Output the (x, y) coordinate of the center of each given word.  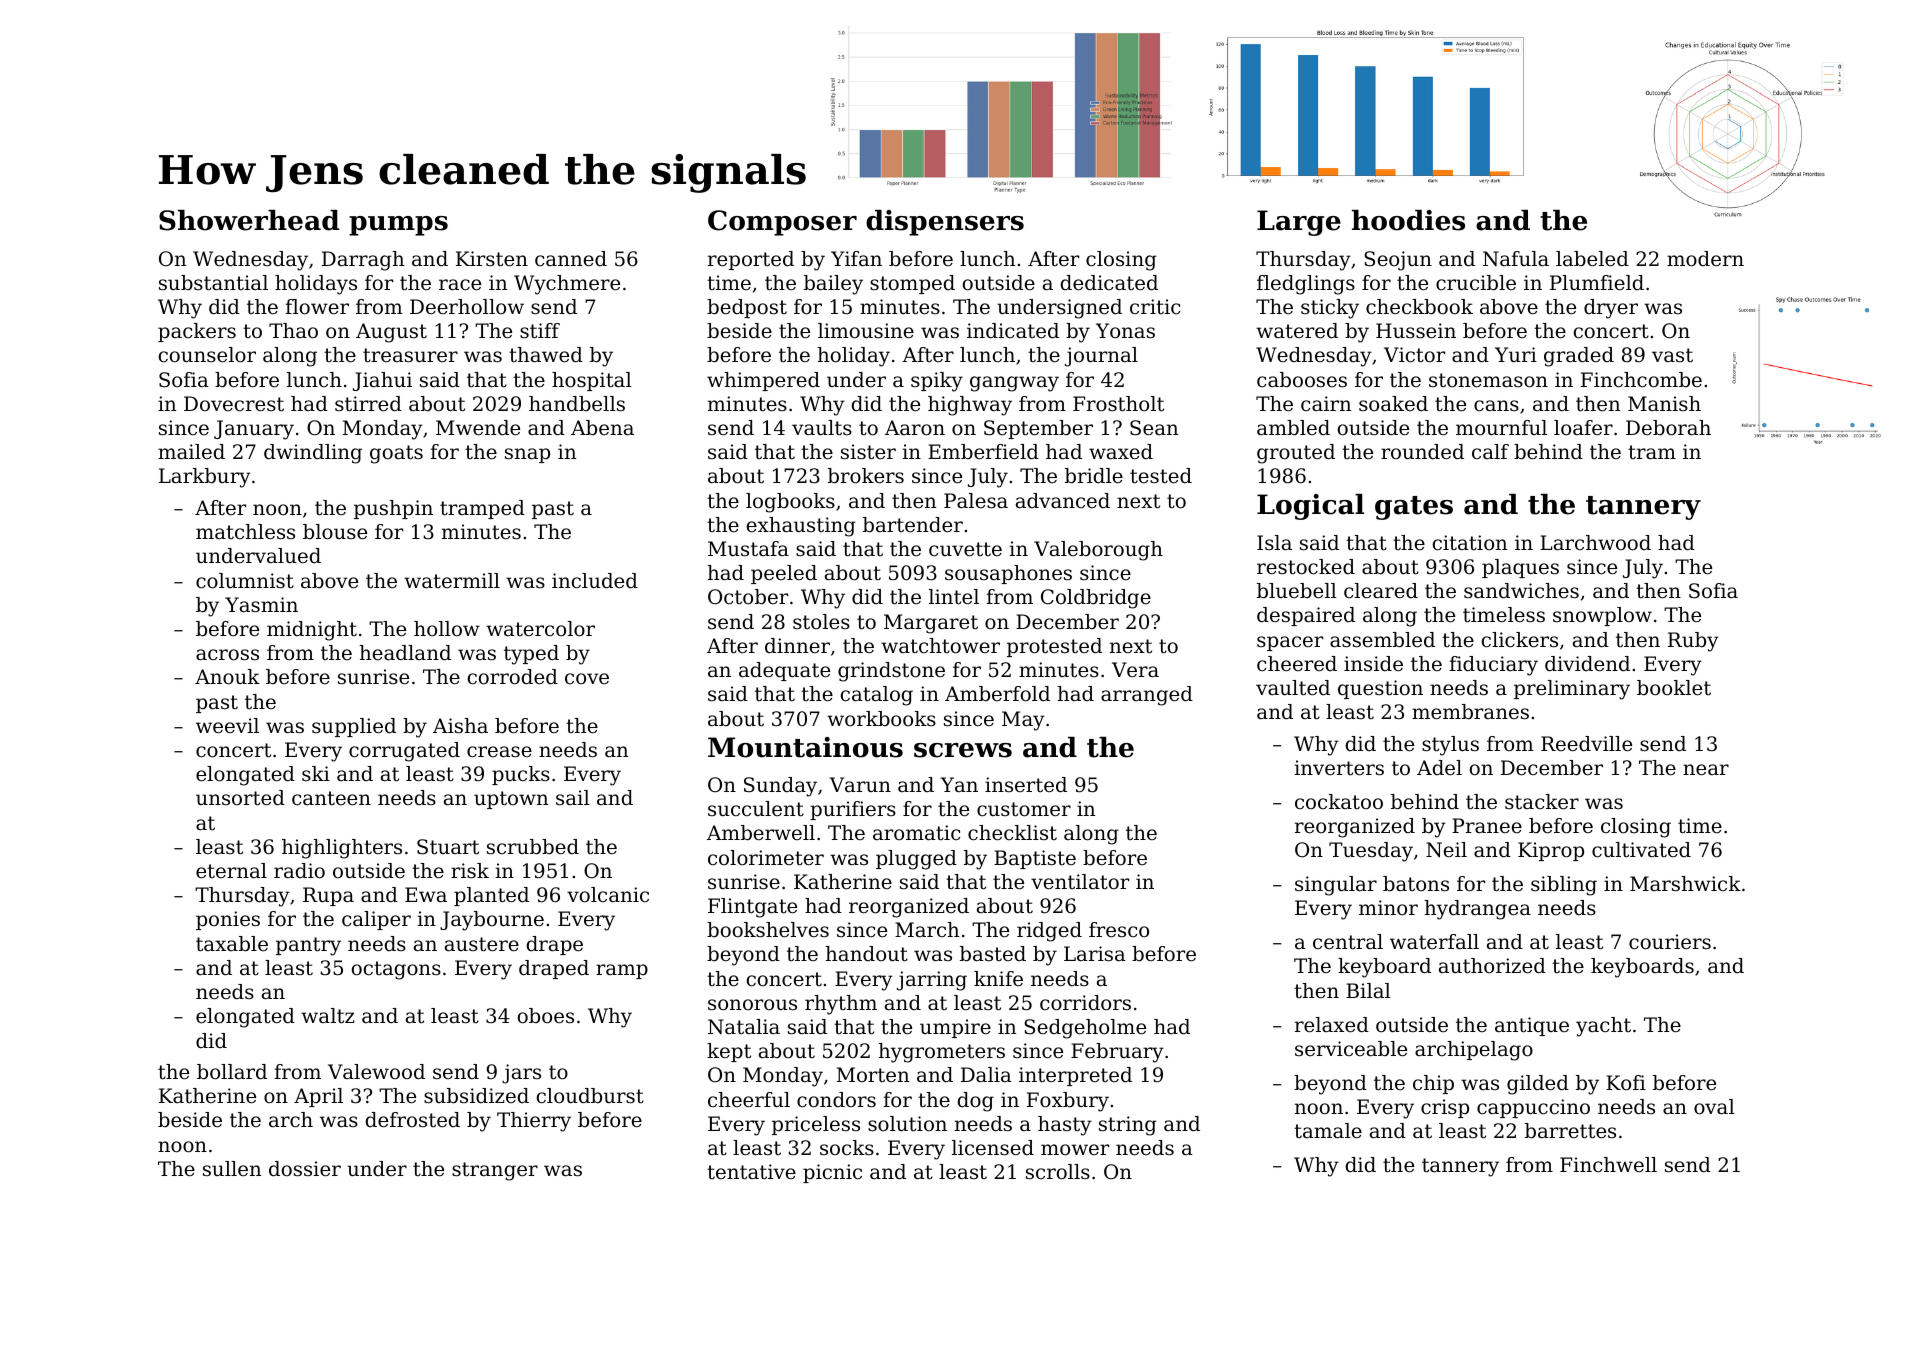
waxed (1121, 452)
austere (482, 944)
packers (197, 332)
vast (1672, 355)
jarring (932, 981)
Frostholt (1118, 404)
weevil (227, 725)
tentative (751, 1172)
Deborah (1668, 428)
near (1706, 770)
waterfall (1434, 942)
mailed (191, 452)
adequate (784, 671)
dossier (305, 1169)
